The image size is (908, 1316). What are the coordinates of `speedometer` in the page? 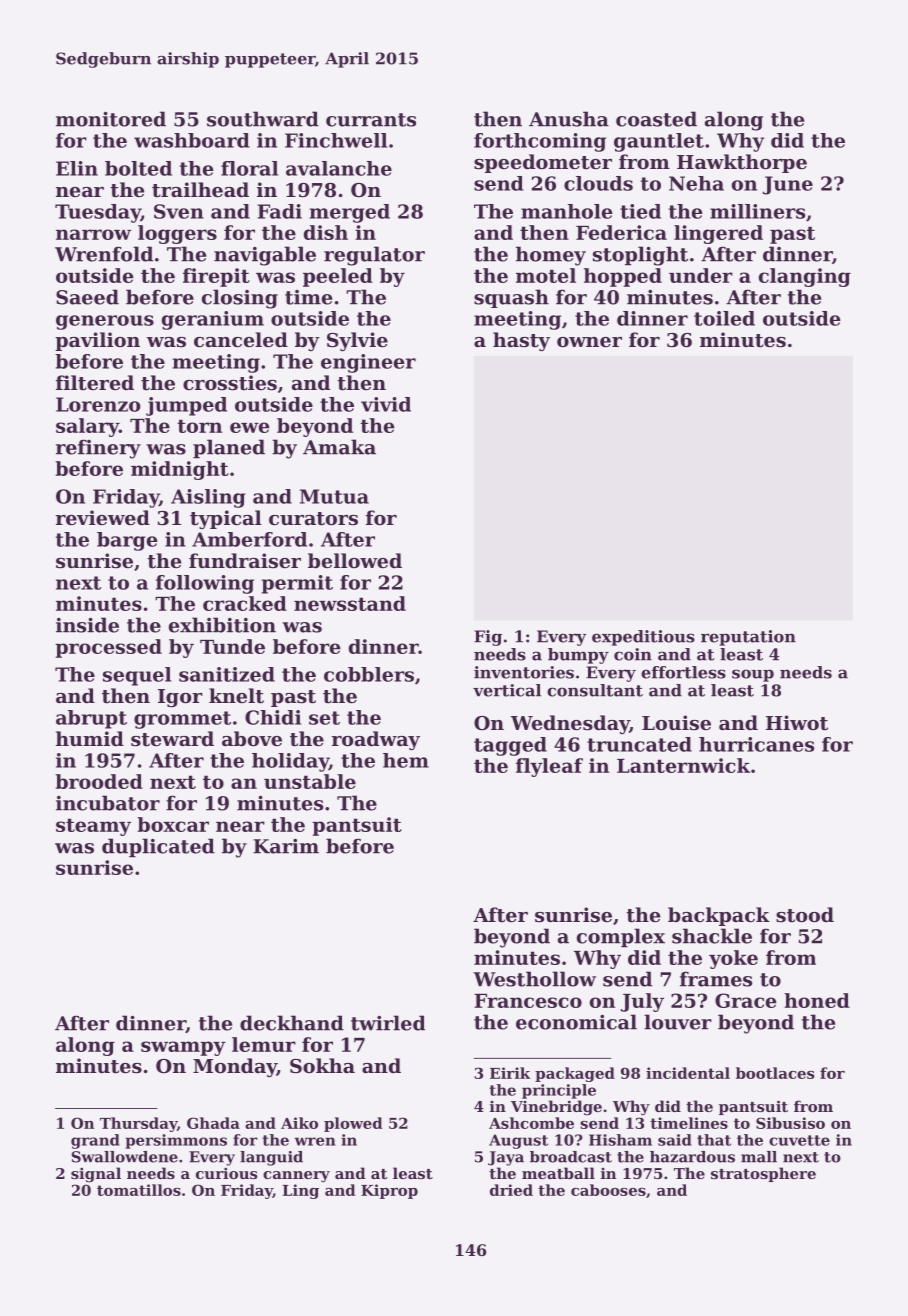 It's located at (543, 163).
